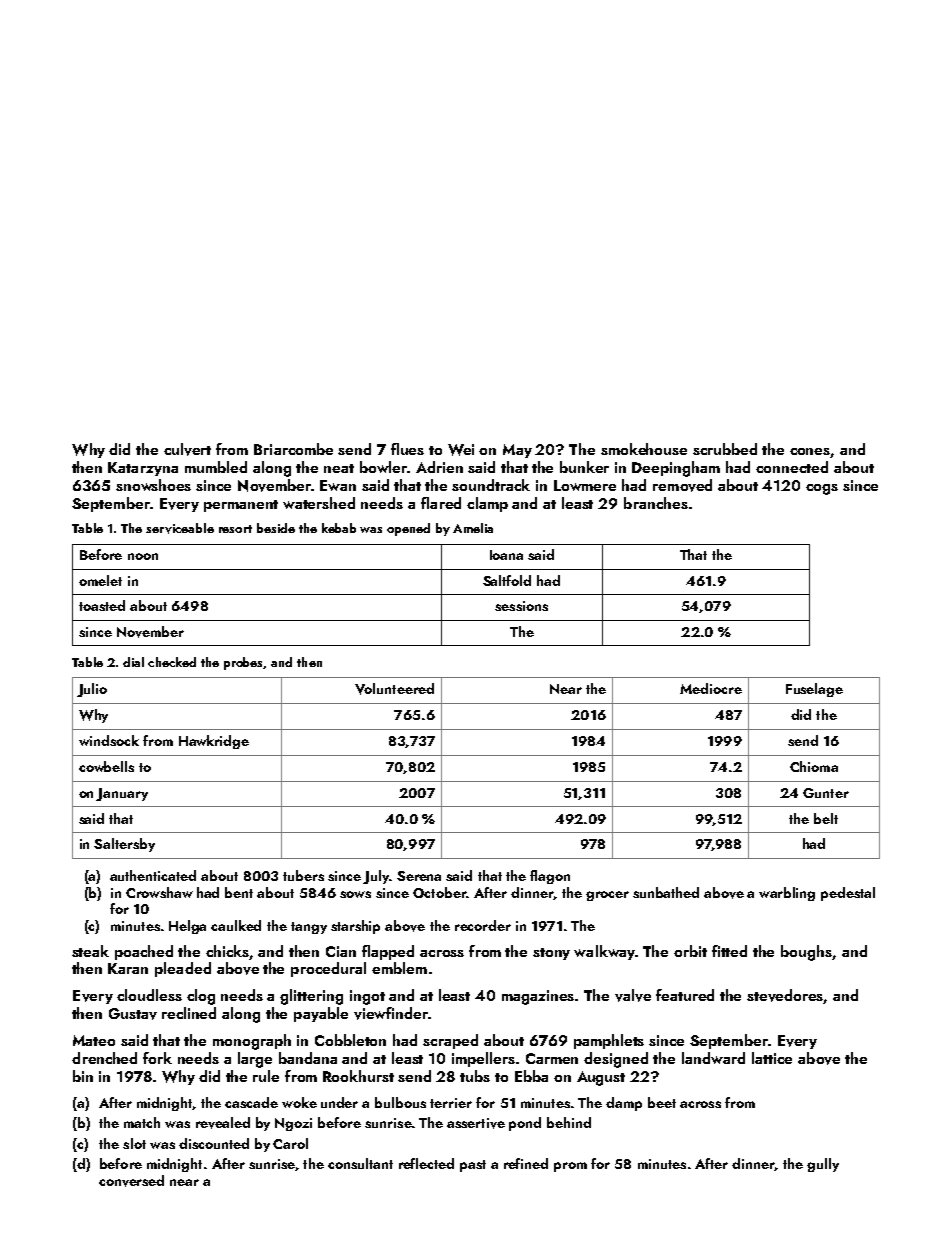 The width and height of the document is (952, 1233). I want to click on flagon, so click(550, 877).
